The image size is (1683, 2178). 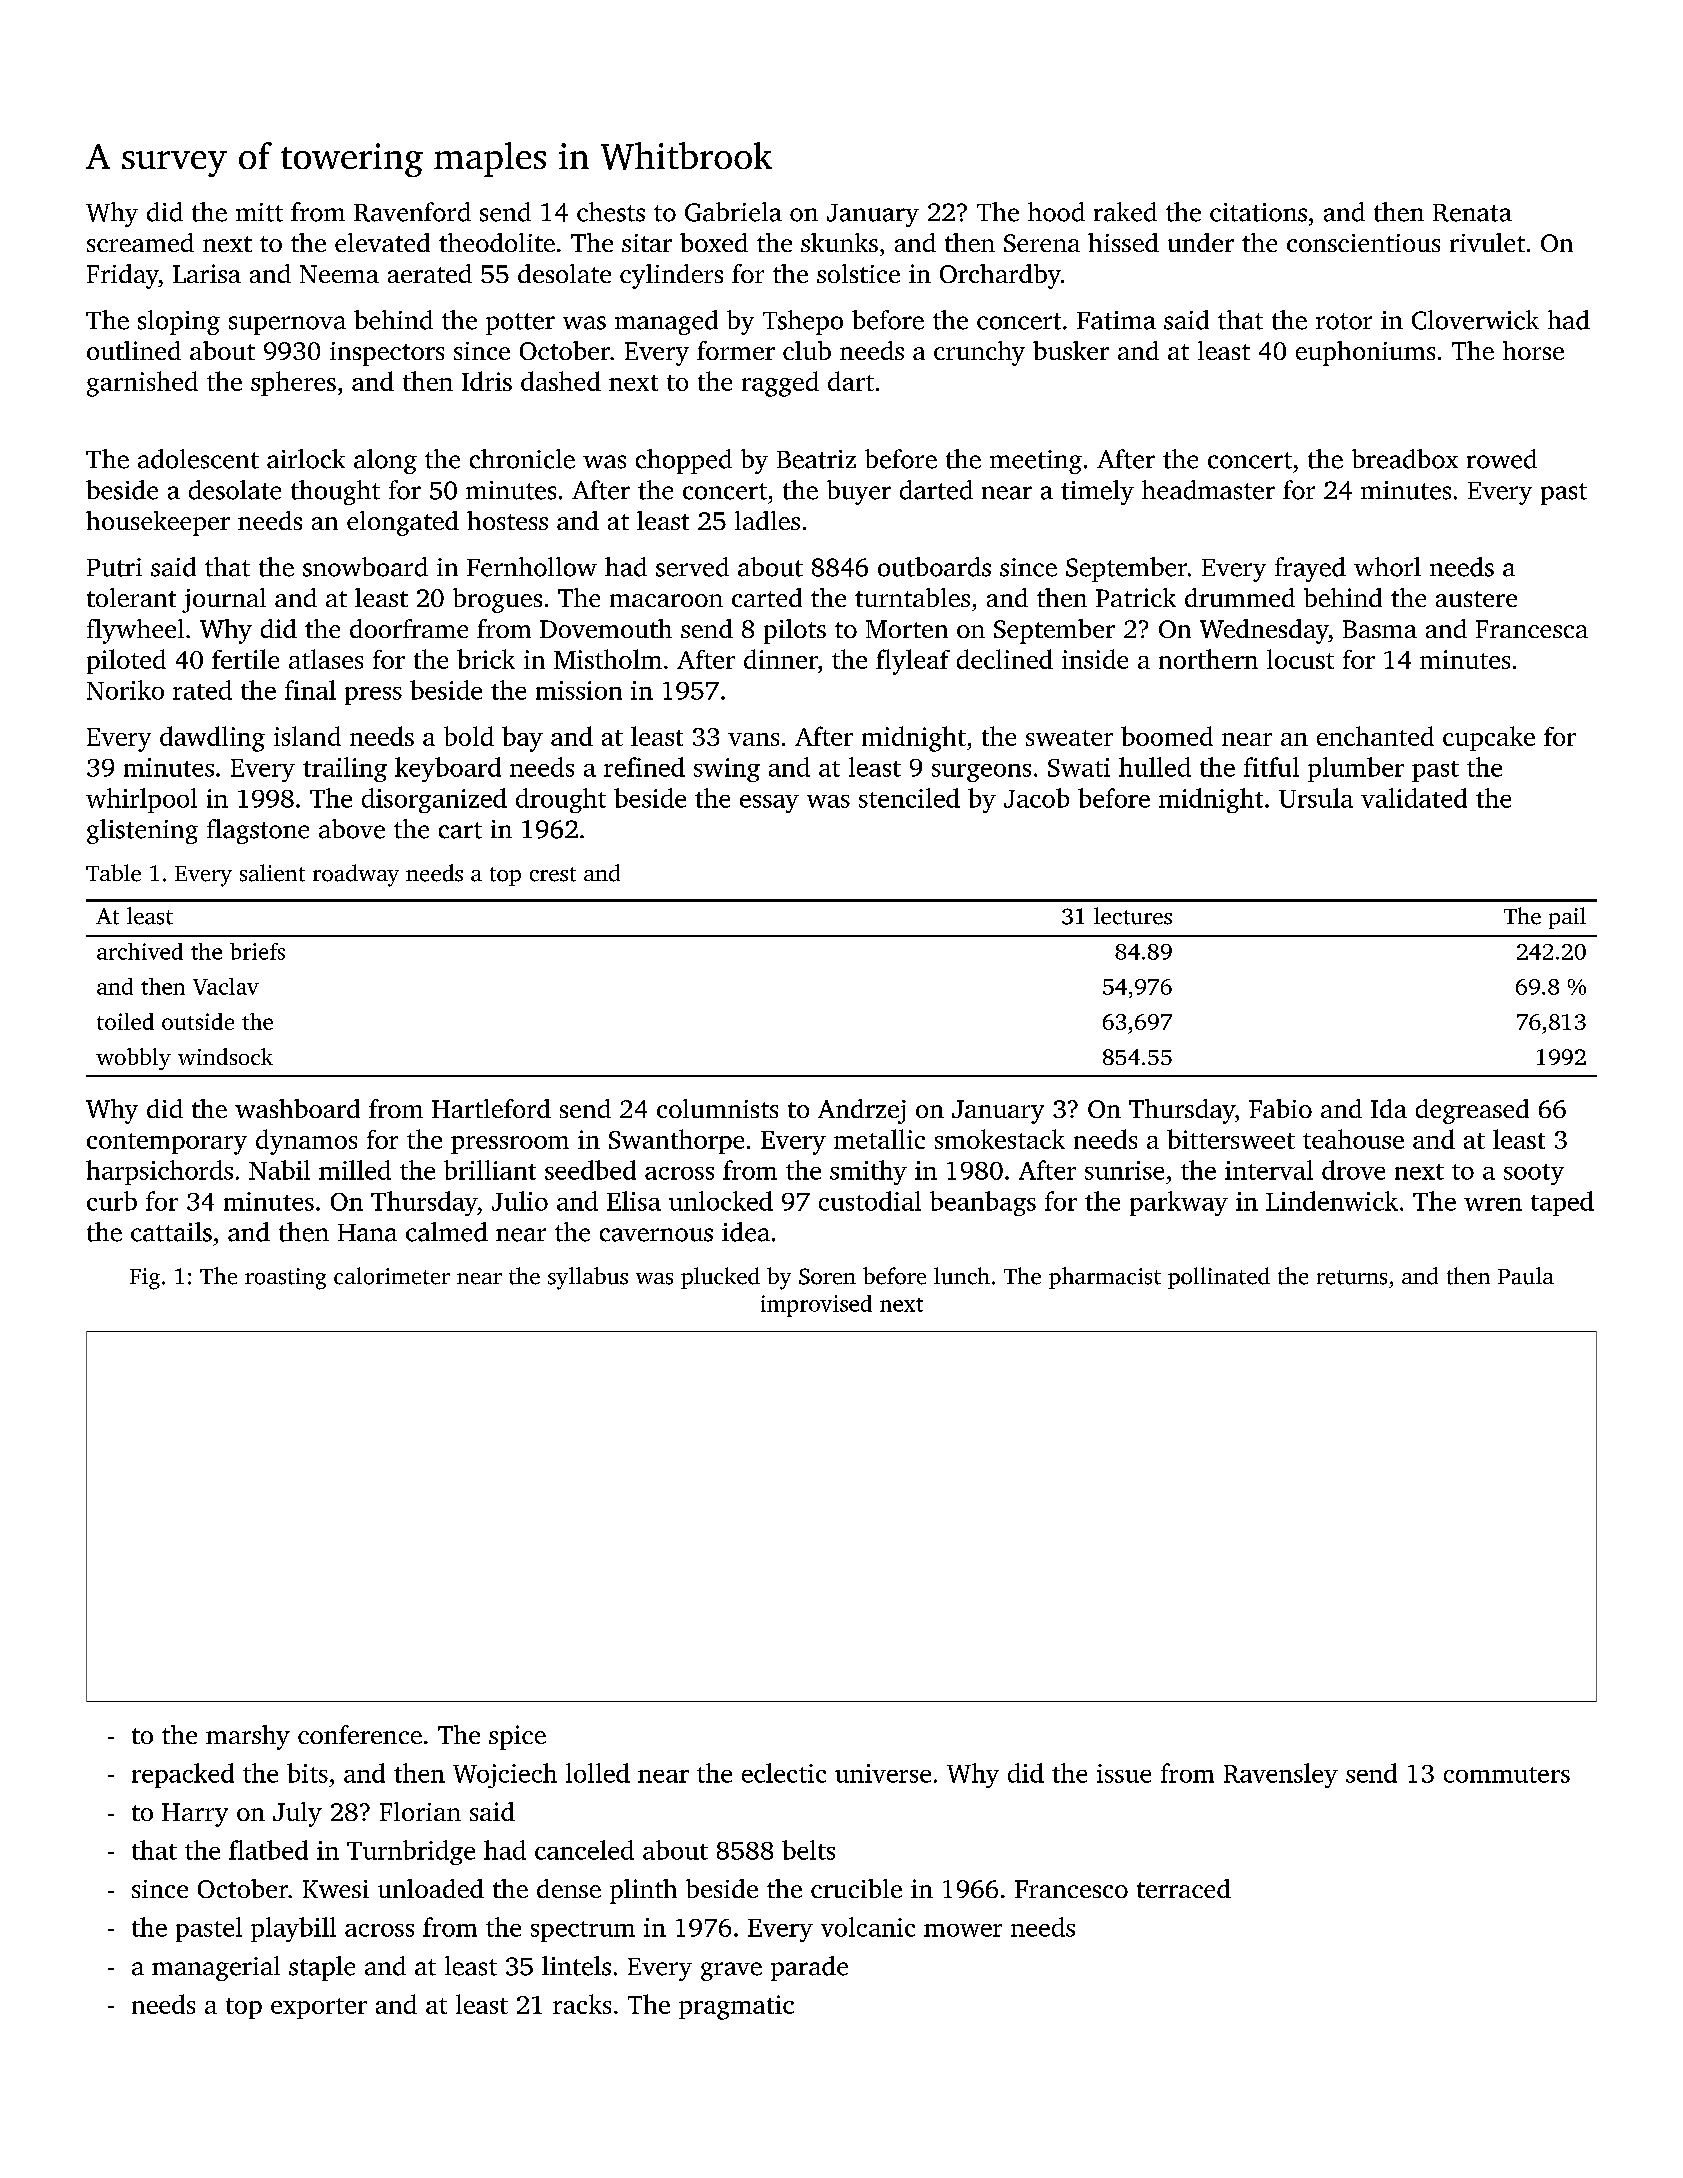 I want to click on dense, so click(x=569, y=1888).
